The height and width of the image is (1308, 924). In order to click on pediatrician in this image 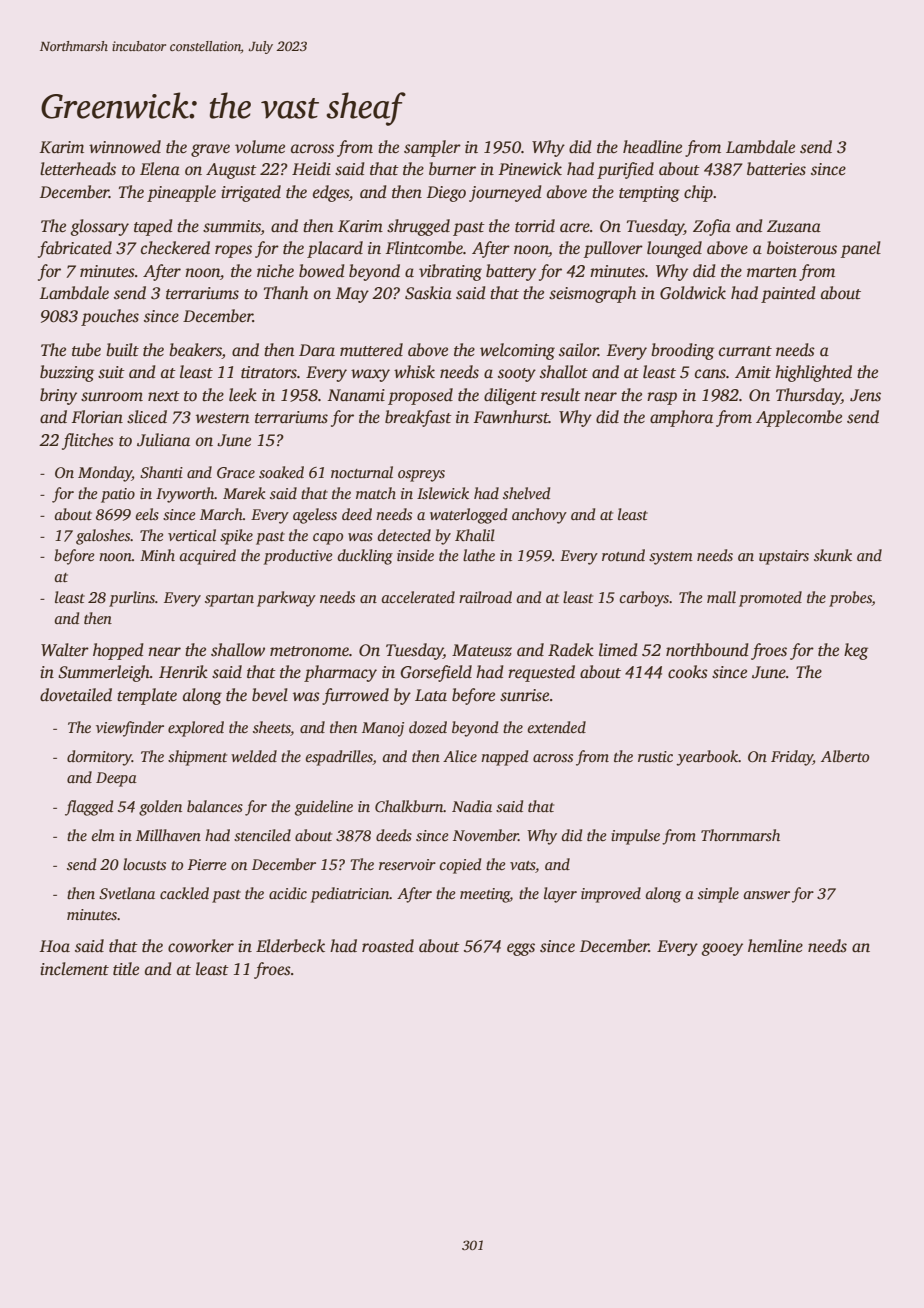, I will do `click(350, 895)`.
